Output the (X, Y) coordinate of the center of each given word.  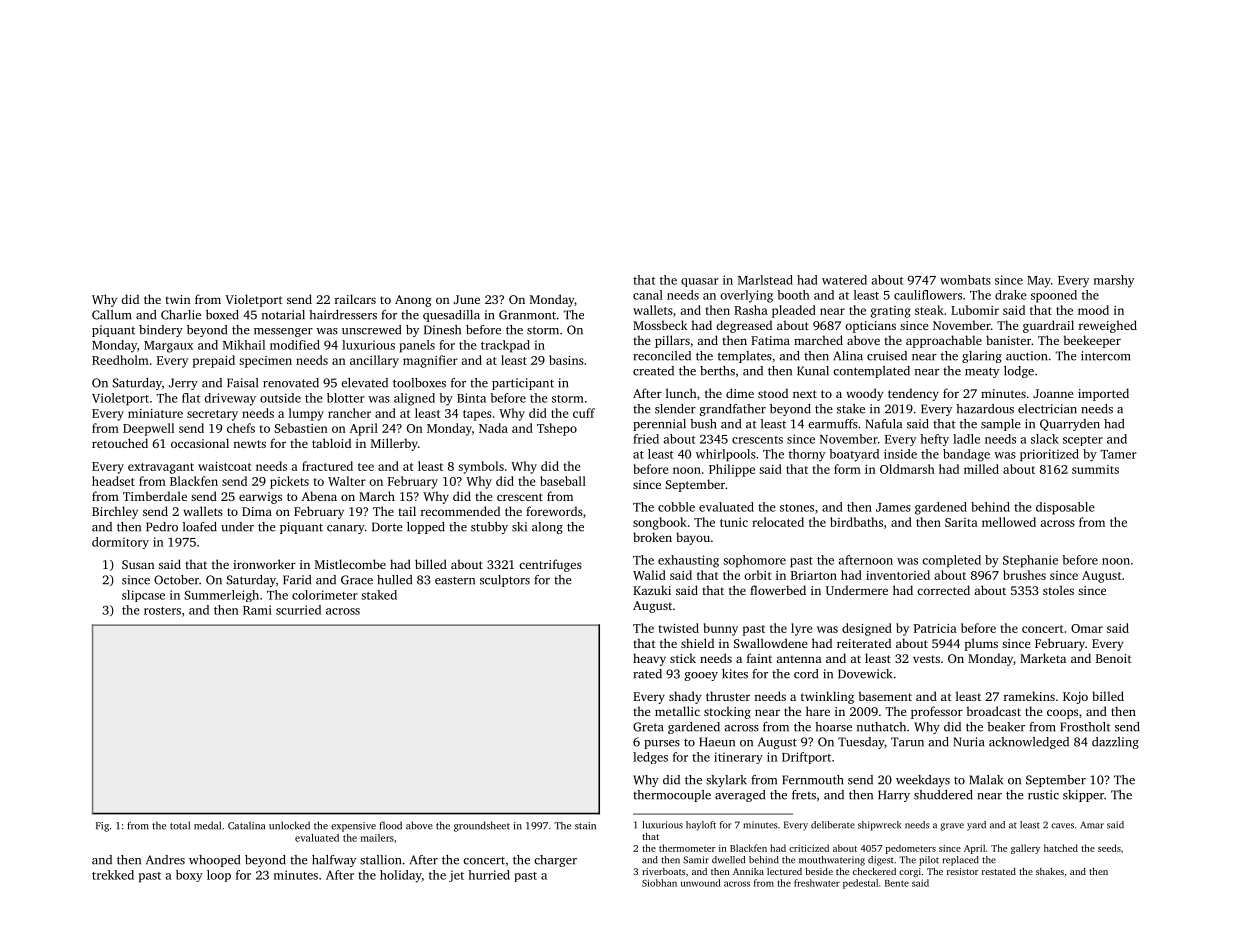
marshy (1113, 281)
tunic (734, 522)
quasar (700, 282)
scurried (298, 610)
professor (937, 712)
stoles (1058, 590)
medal (207, 825)
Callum (112, 315)
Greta (648, 727)
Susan (138, 564)
